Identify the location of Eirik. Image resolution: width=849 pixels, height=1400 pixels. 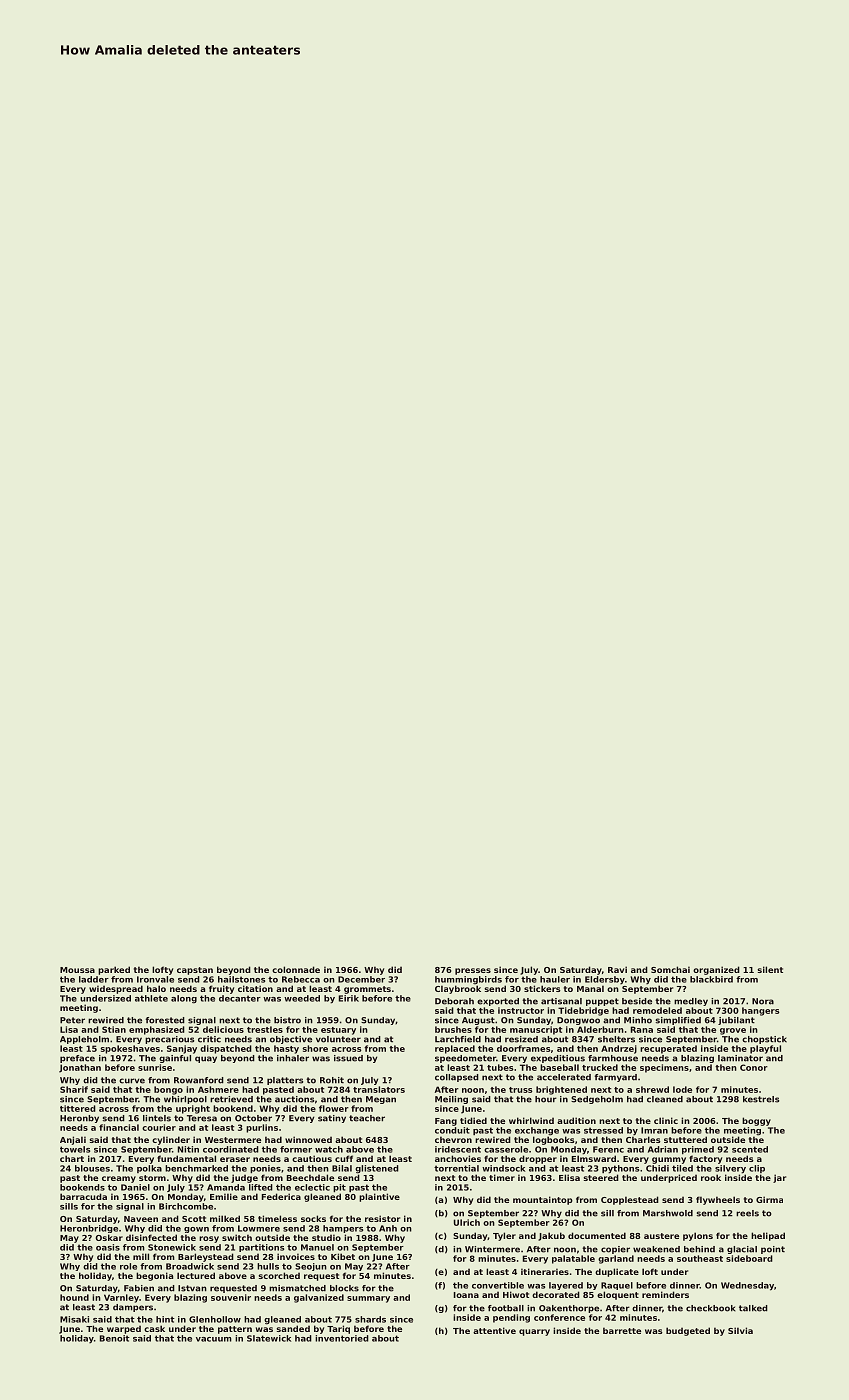
(349, 998).
